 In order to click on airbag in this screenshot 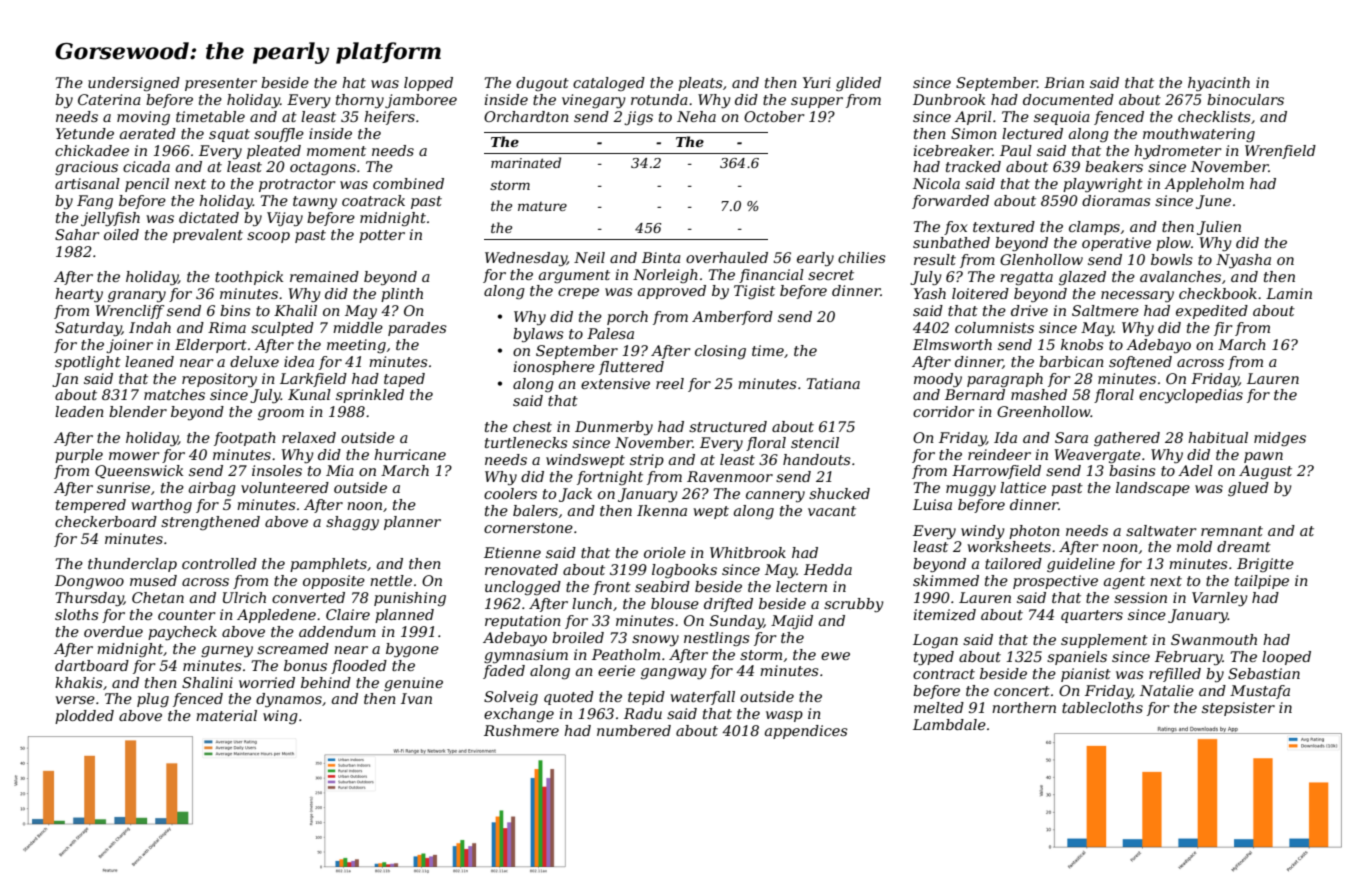, I will do `click(212, 489)`.
